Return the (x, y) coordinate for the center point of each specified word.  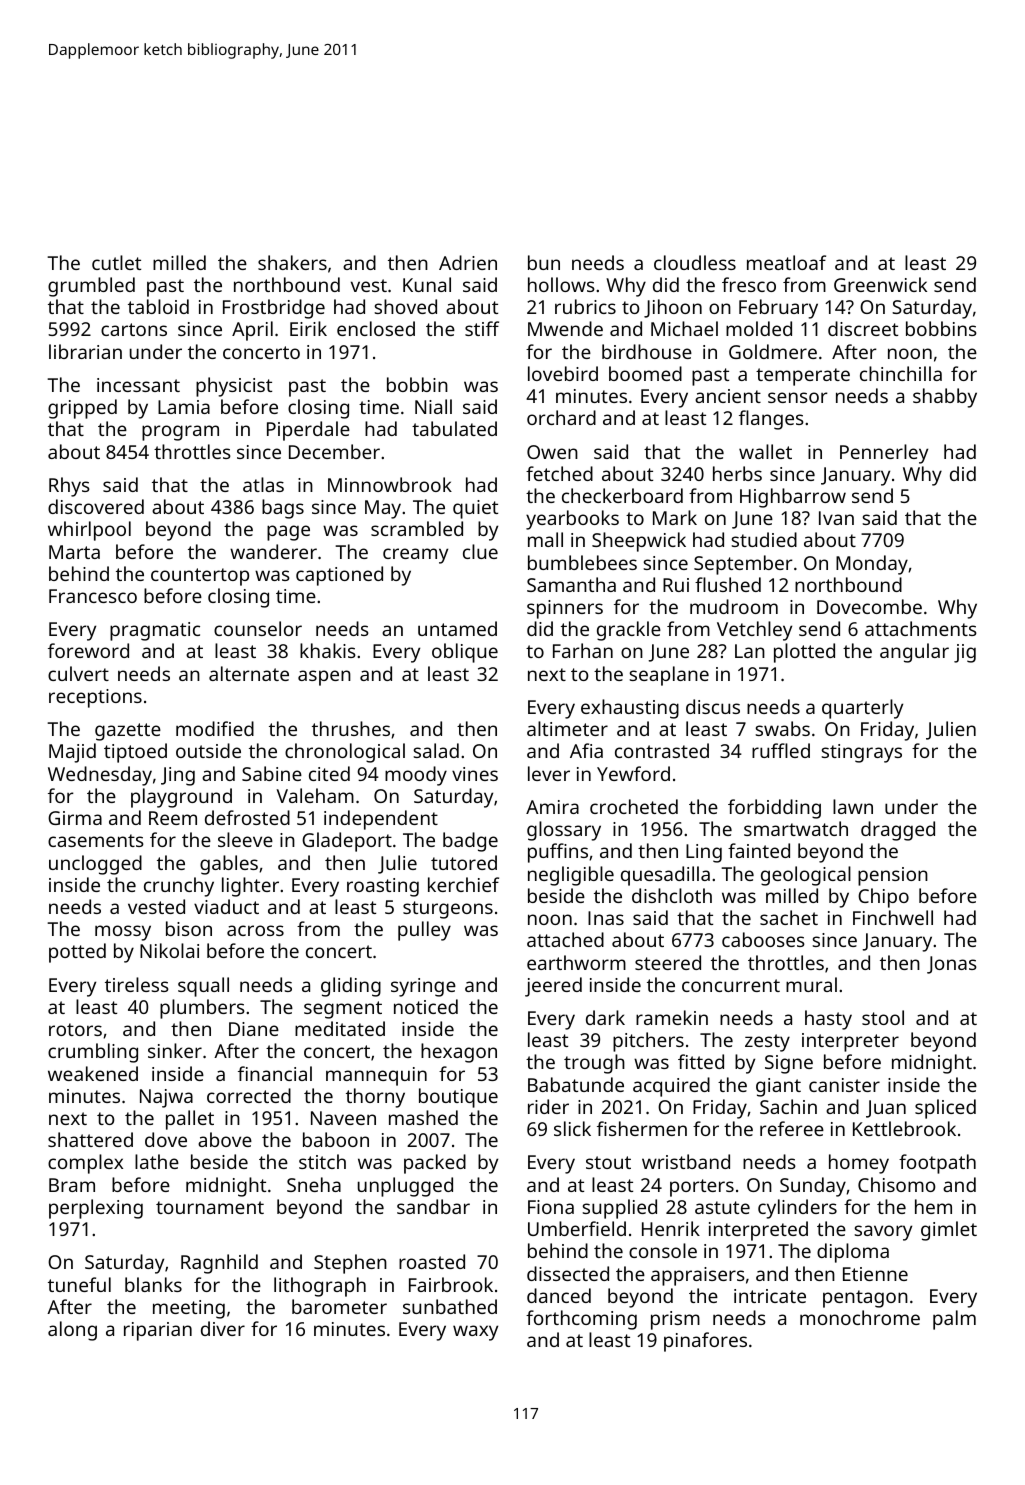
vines (475, 774)
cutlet (116, 262)
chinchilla (901, 373)
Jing (178, 776)
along (72, 1331)
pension (893, 876)
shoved (406, 306)
